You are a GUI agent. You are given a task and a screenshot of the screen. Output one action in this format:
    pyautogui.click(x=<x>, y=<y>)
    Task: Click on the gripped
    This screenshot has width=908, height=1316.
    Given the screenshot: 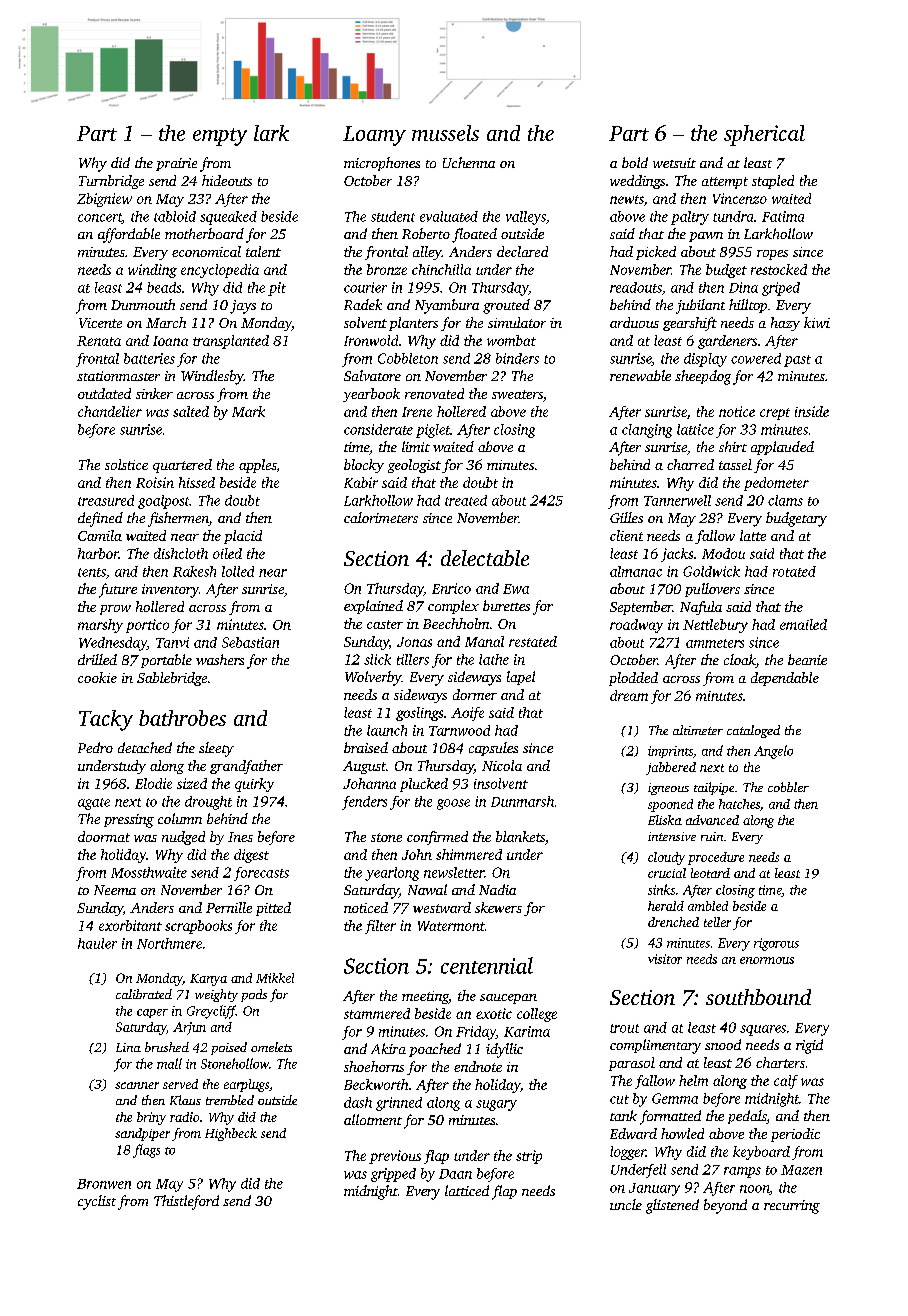 What is the action you would take?
    pyautogui.click(x=393, y=1175)
